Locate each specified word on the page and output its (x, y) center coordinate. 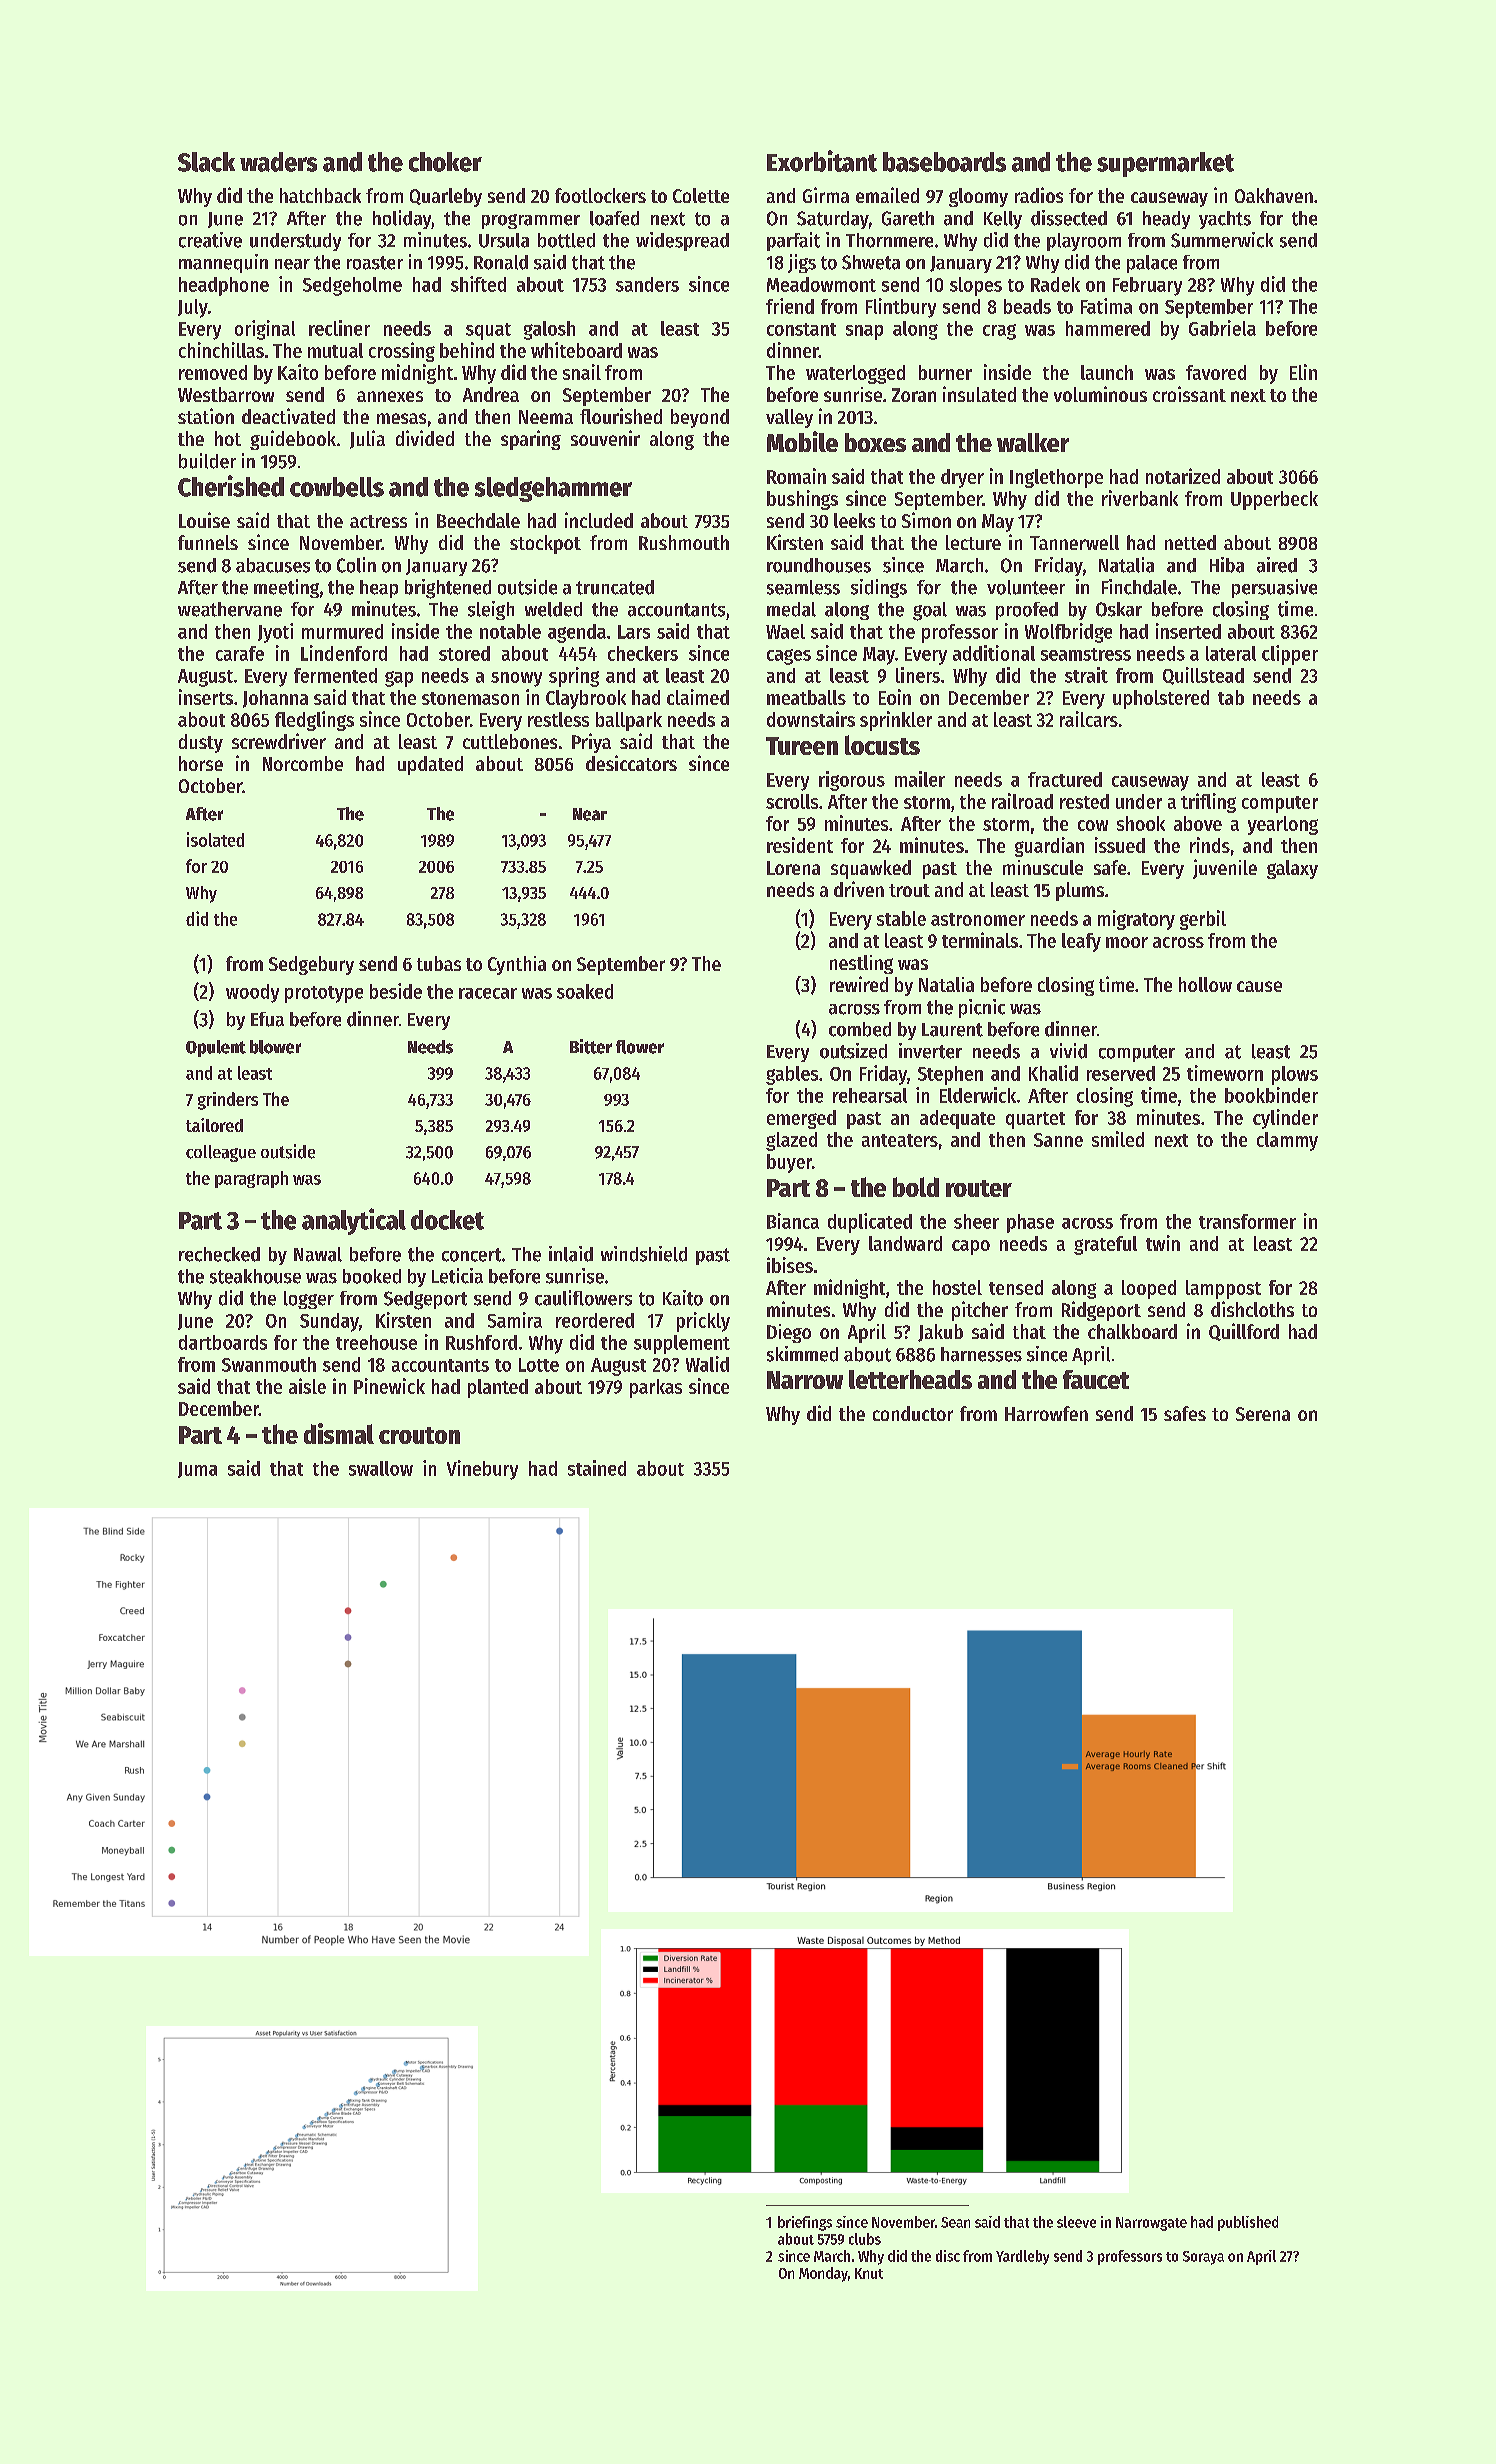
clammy (1287, 1141)
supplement (682, 1344)
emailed (887, 195)
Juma (197, 1470)
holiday (402, 219)
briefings (805, 2223)
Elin (1303, 372)
